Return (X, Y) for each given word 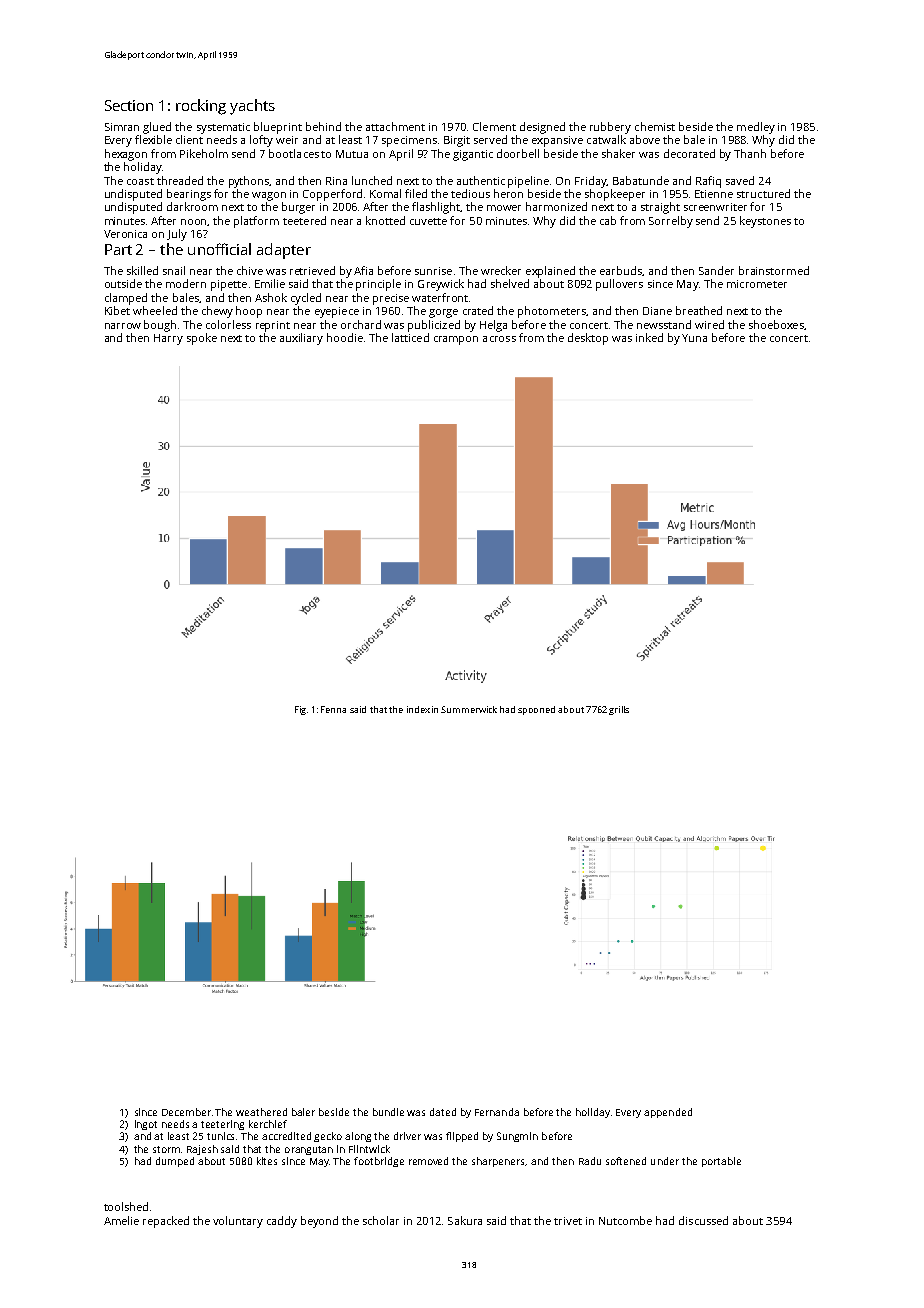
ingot (146, 1125)
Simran (122, 127)
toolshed (126, 1206)
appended (668, 1113)
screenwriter (715, 207)
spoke (202, 339)
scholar (381, 1220)
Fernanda (497, 1112)
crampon (456, 340)
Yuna (694, 338)
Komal (385, 193)
